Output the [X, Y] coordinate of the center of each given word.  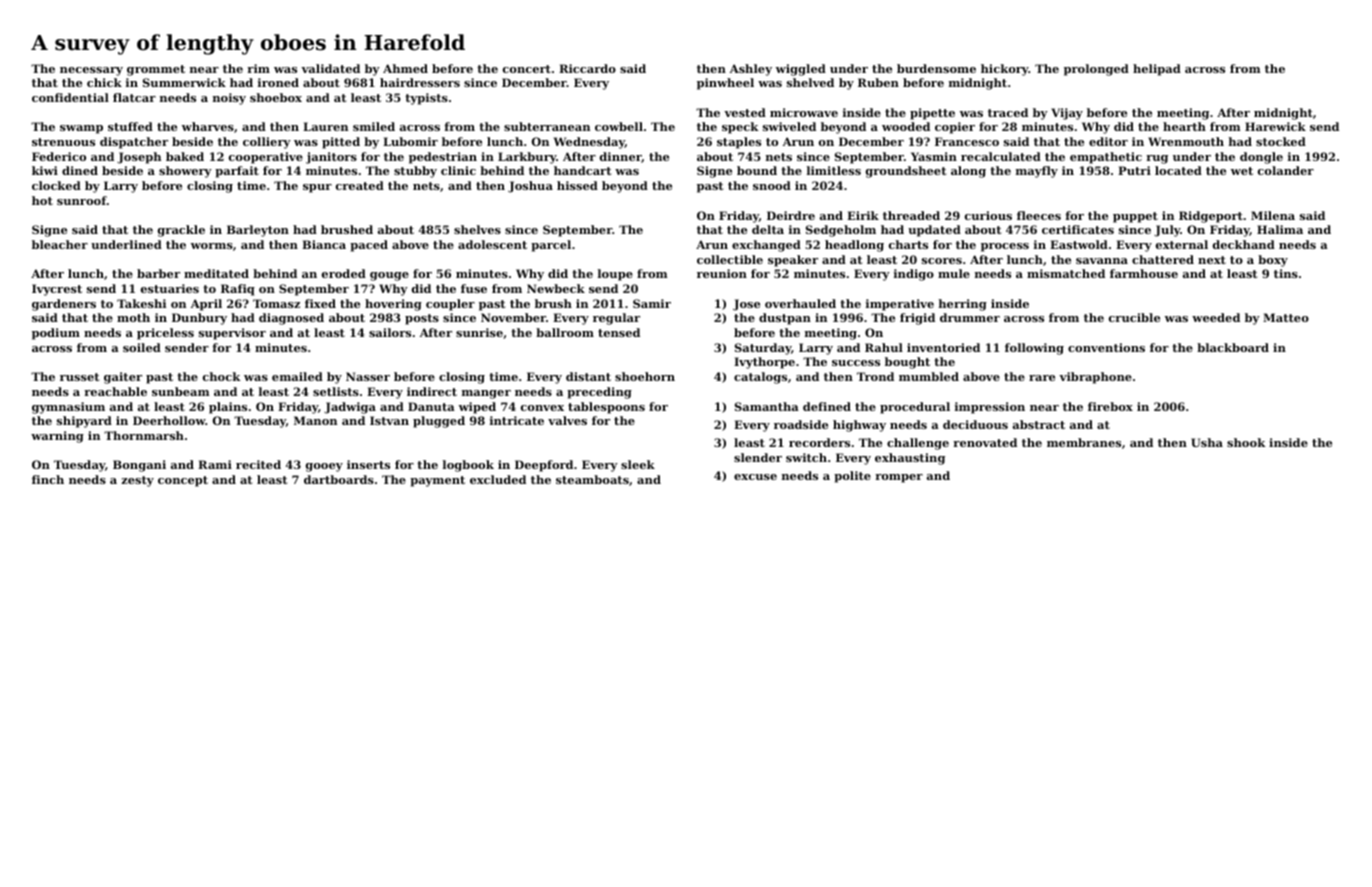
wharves [208, 126]
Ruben [878, 82]
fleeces [1039, 215]
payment [437, 481]
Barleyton [258, 231]
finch [48, 479]
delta [768, 229]
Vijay [1067, 114]
